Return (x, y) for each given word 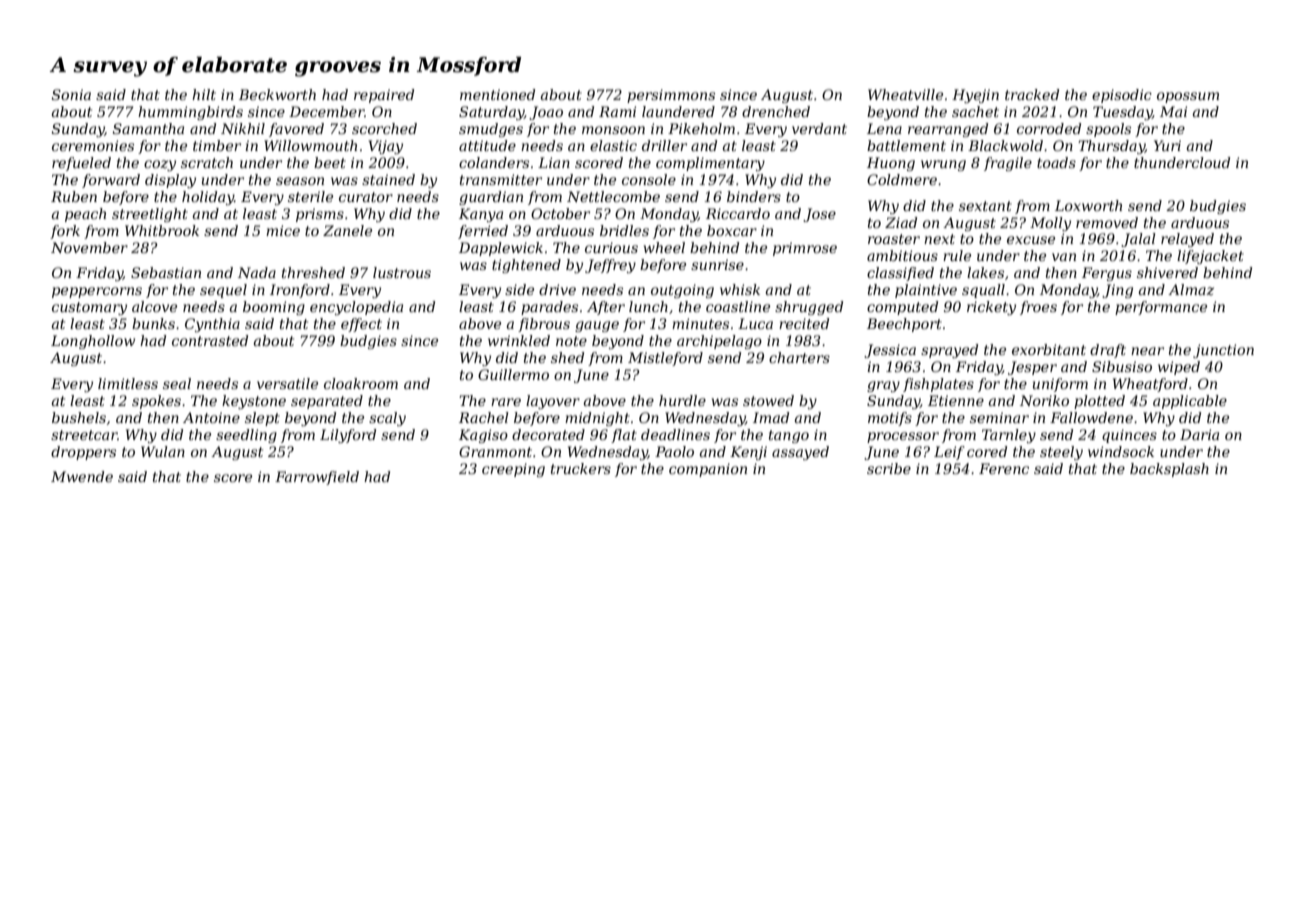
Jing (1117, 291)
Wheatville (905, 94)
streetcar (84, 435)
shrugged (809, 308)
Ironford (300, 291)
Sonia (71, 94)
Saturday (491, 113)
